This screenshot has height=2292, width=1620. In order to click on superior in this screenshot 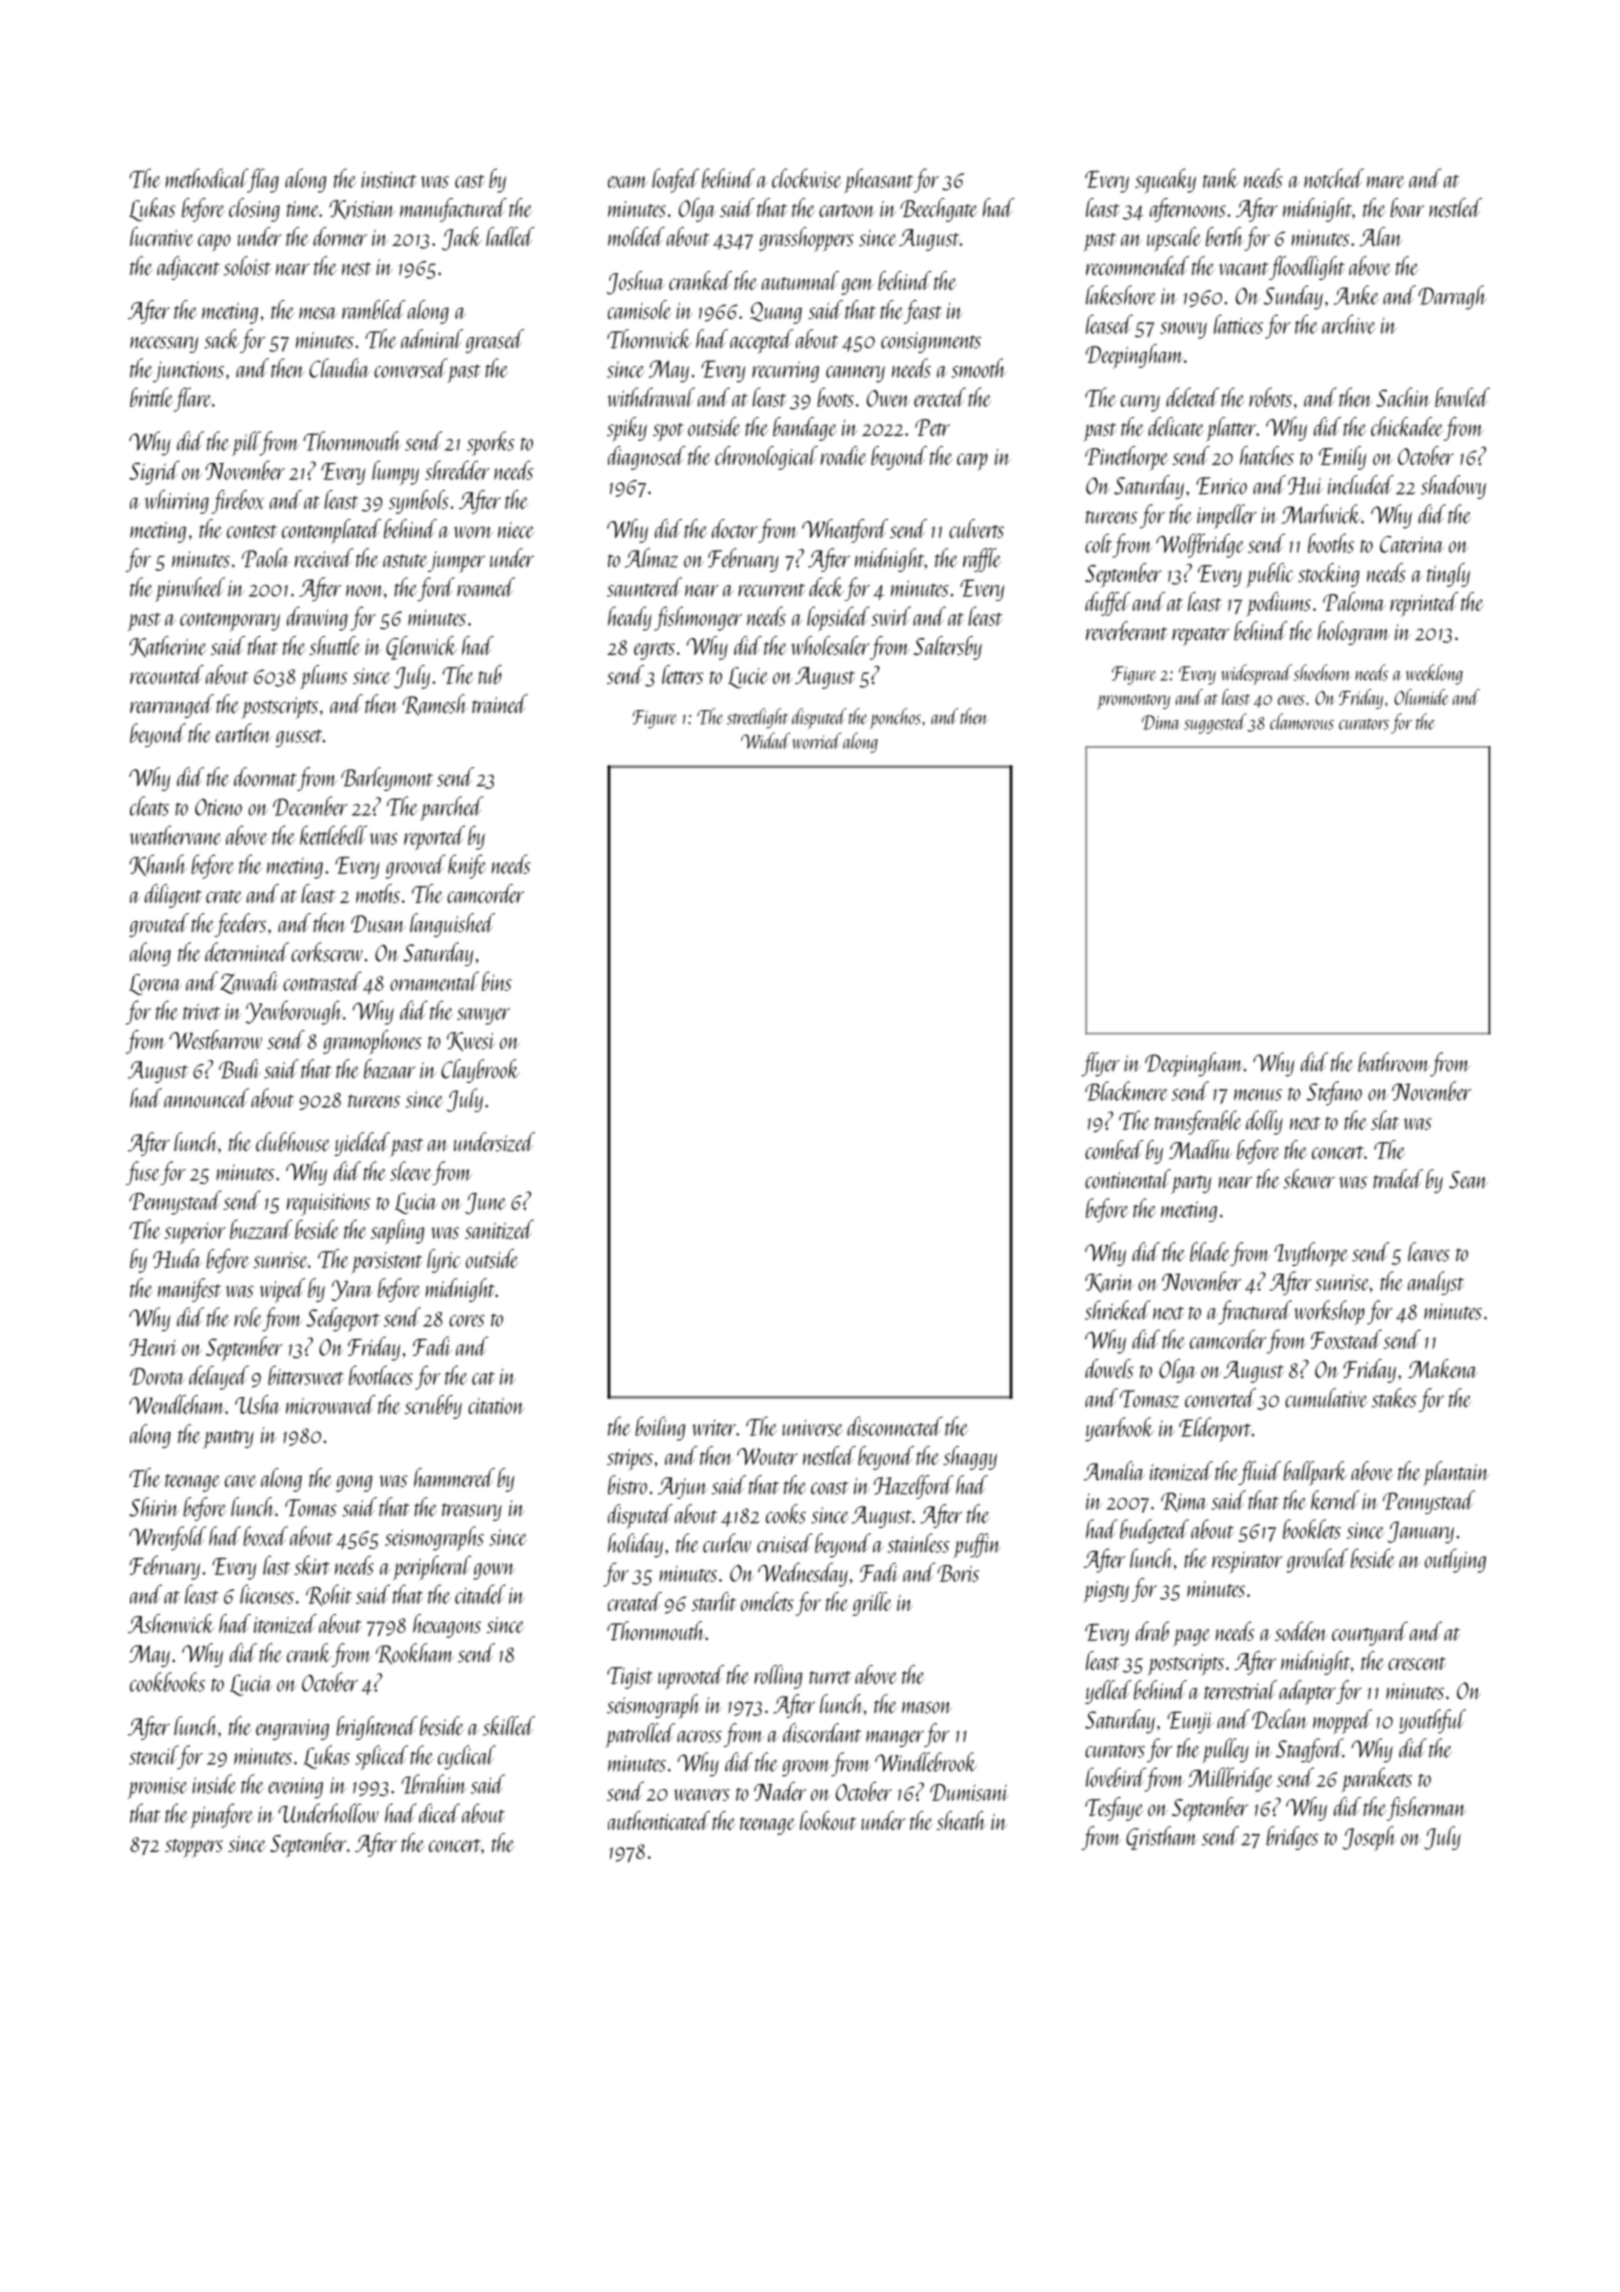, I will do `click(195, 1233)`.
